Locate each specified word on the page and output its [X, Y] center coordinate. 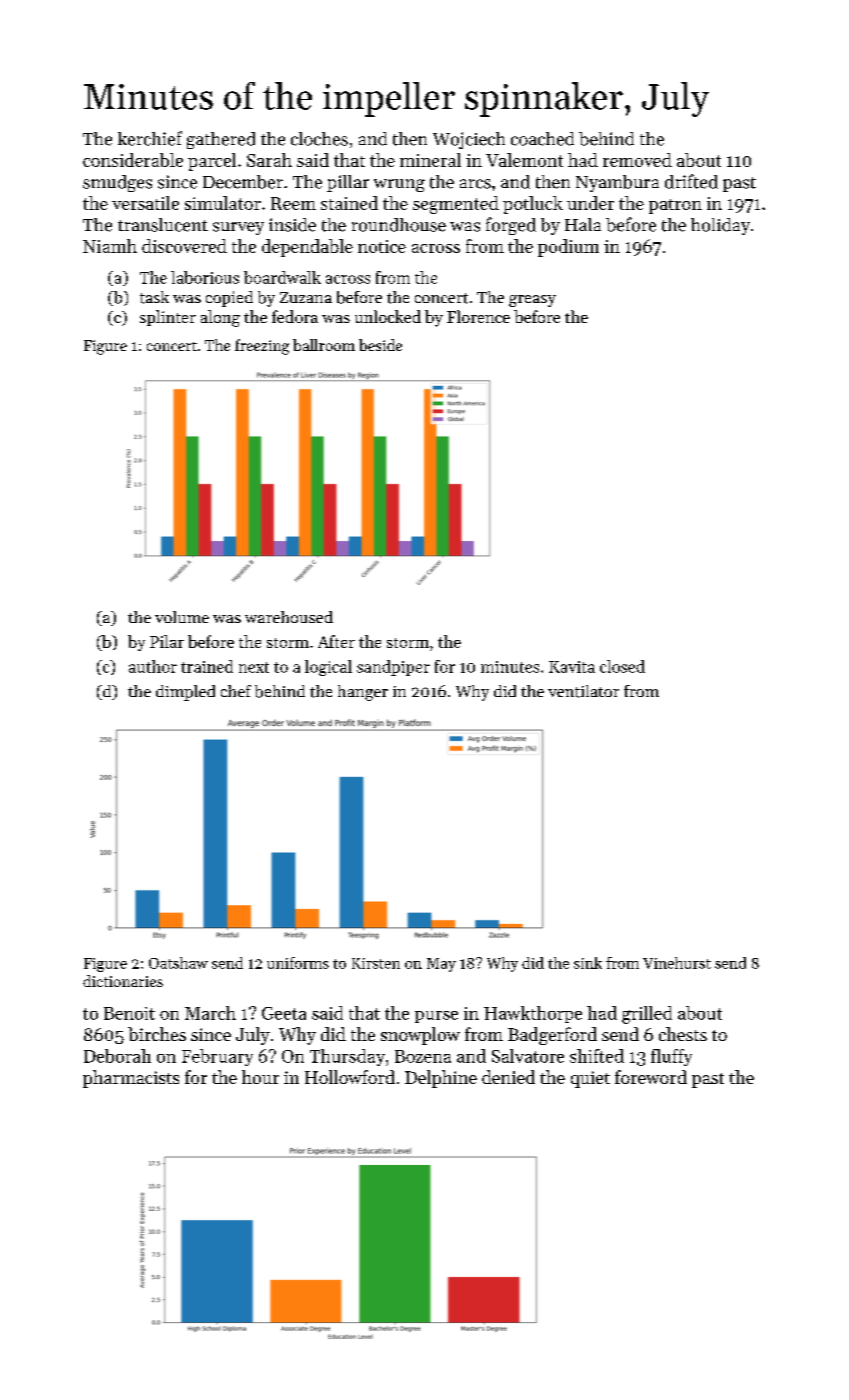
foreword [651, 1077]
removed [637, 160]
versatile [145, 203]
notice [382, 246]
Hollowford [350, 1077]
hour [260, 1077]
